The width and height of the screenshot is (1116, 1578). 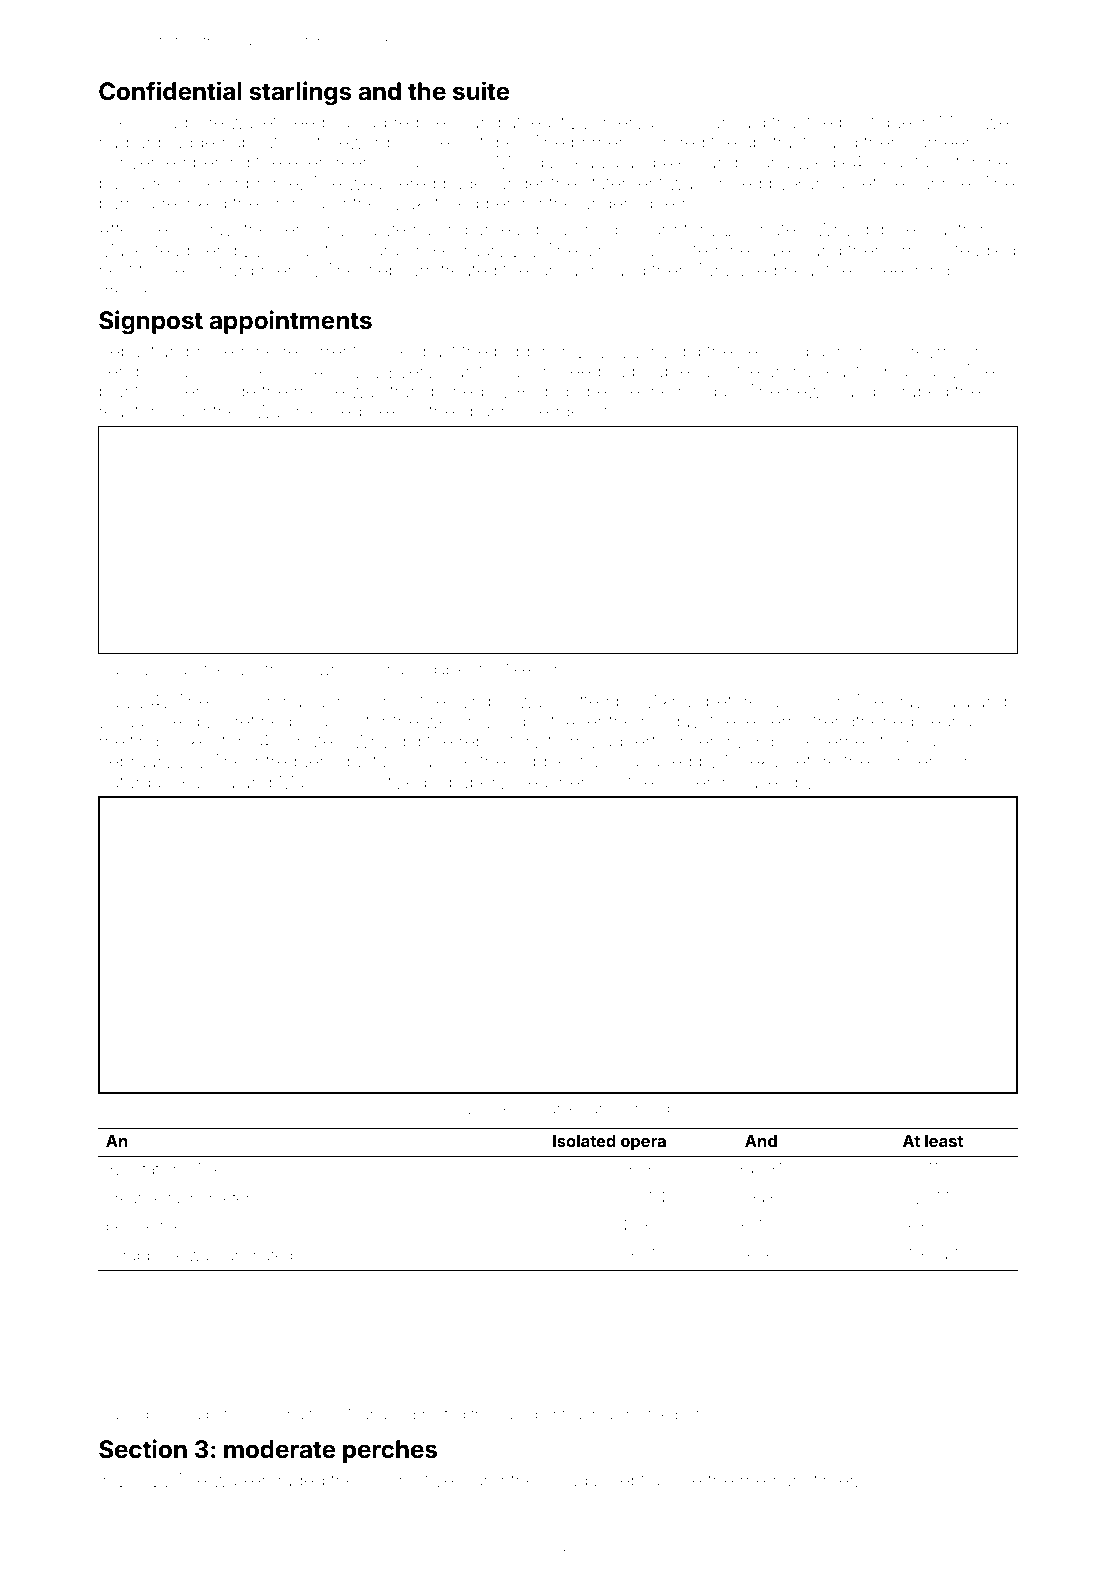 I want to click on Sameer, so click(x=938, y=142).
